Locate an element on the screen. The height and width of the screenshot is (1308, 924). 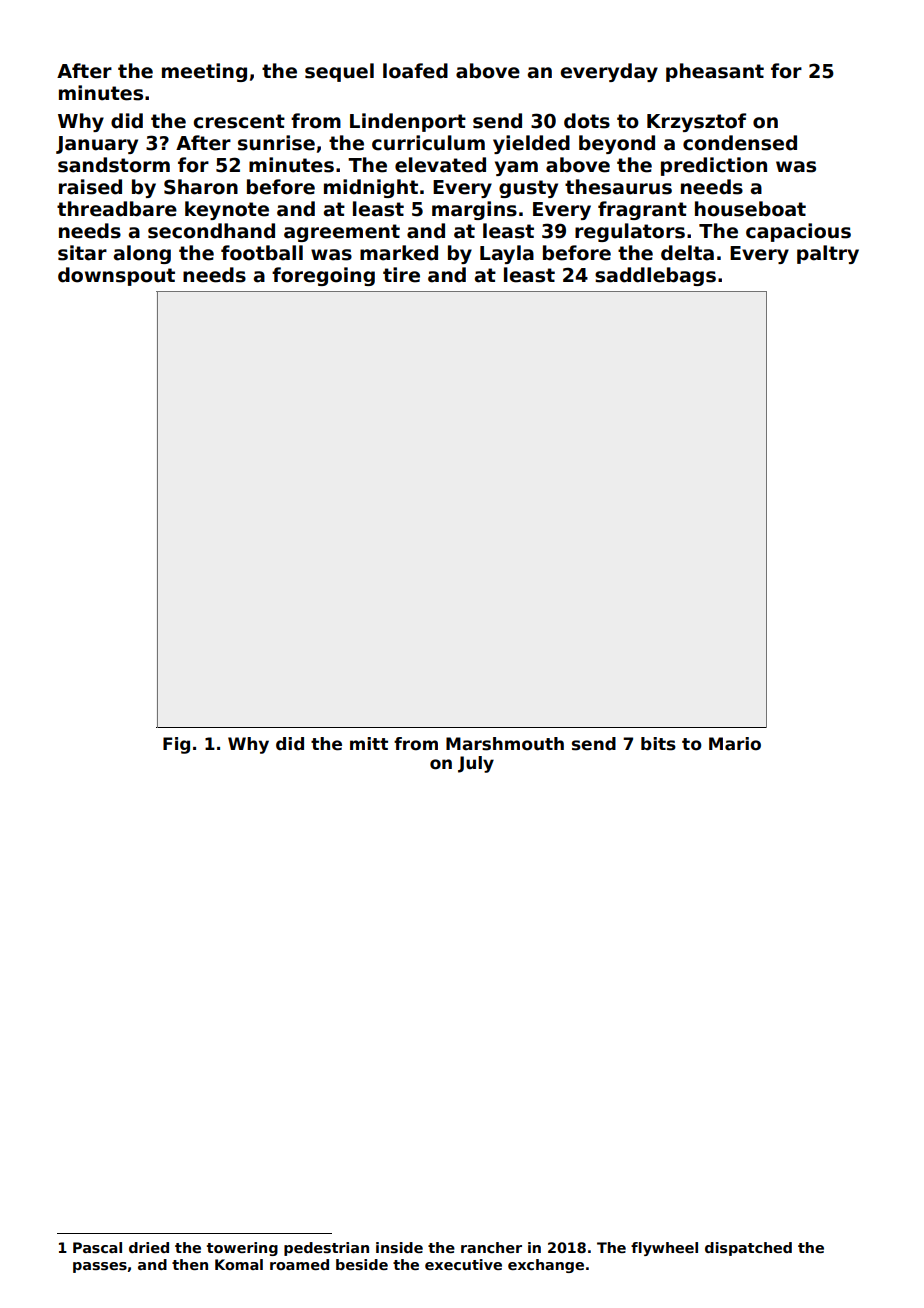
dispatched is located at coordinates (748, 1249).
